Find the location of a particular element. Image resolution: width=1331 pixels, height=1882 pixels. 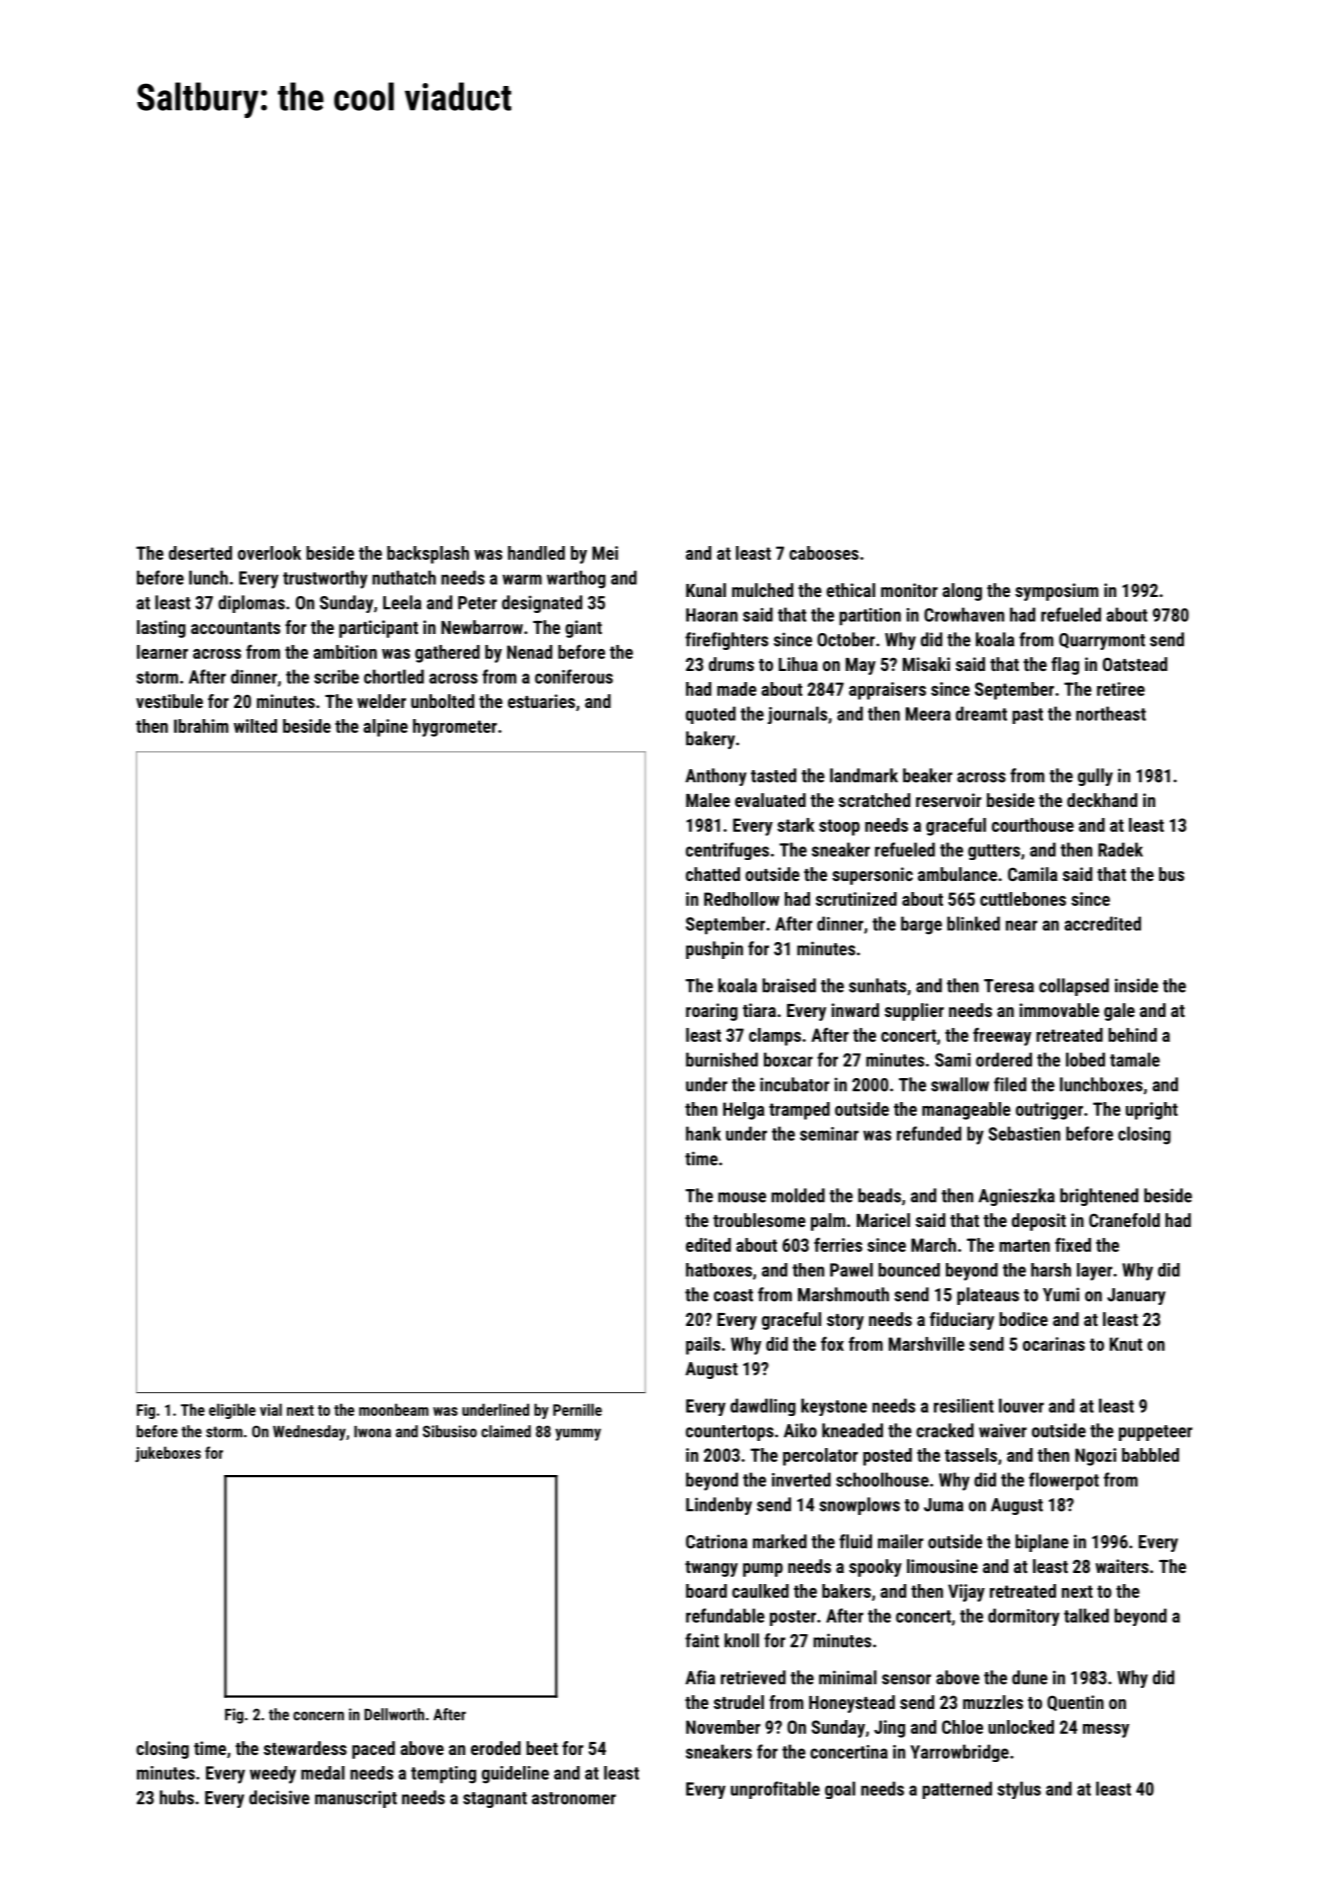

Dellworth is located at coordinates (394, 1714).
